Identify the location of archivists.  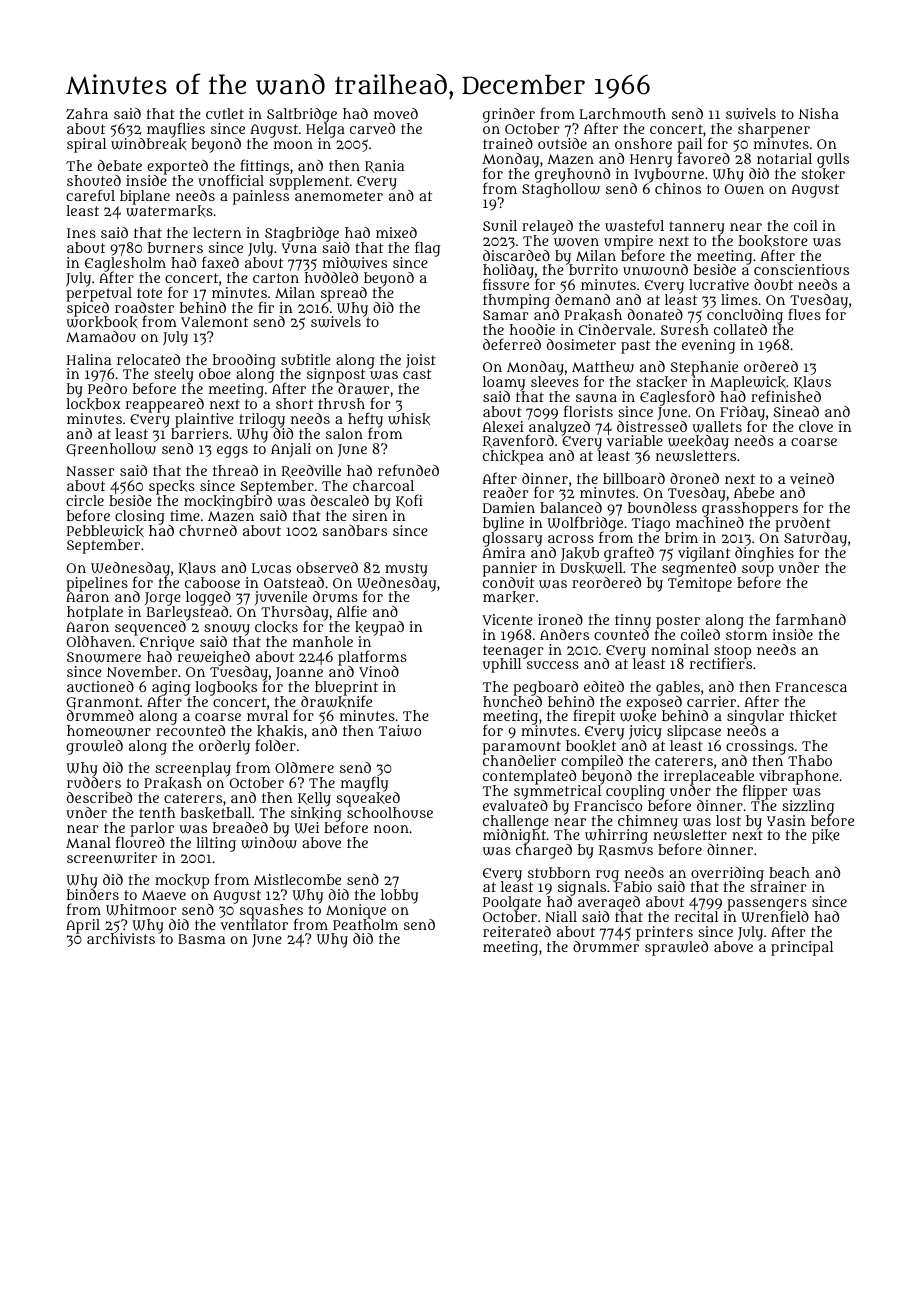
(121, 939).
